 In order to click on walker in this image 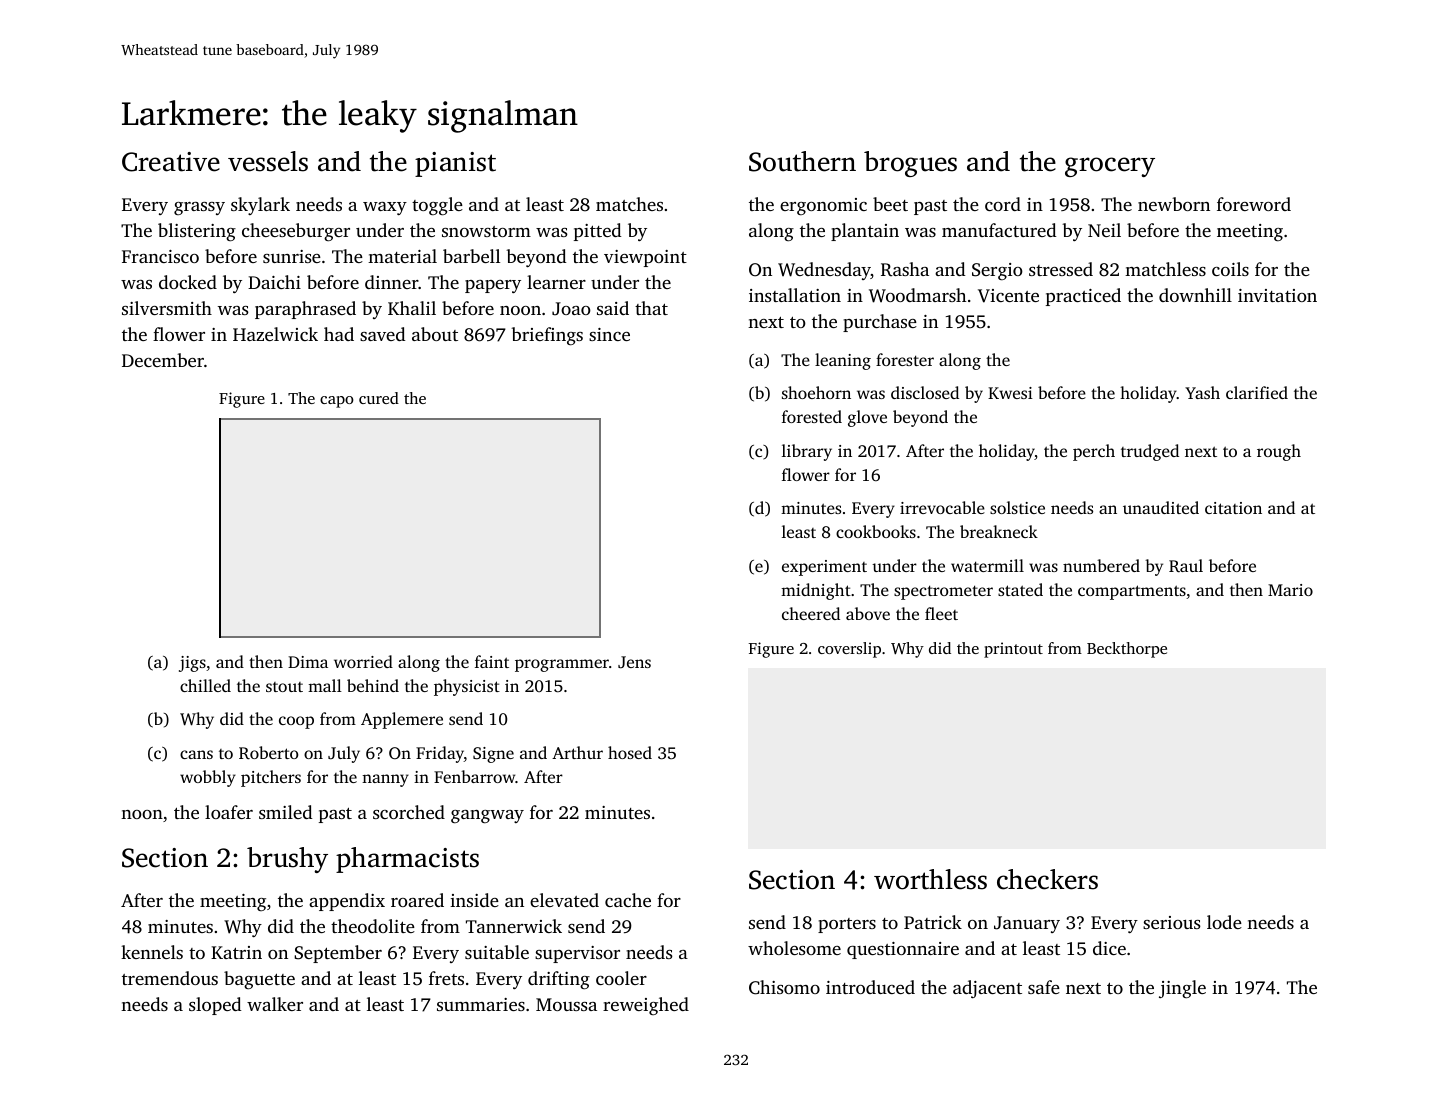, I will do `click(275, 1004)`.
